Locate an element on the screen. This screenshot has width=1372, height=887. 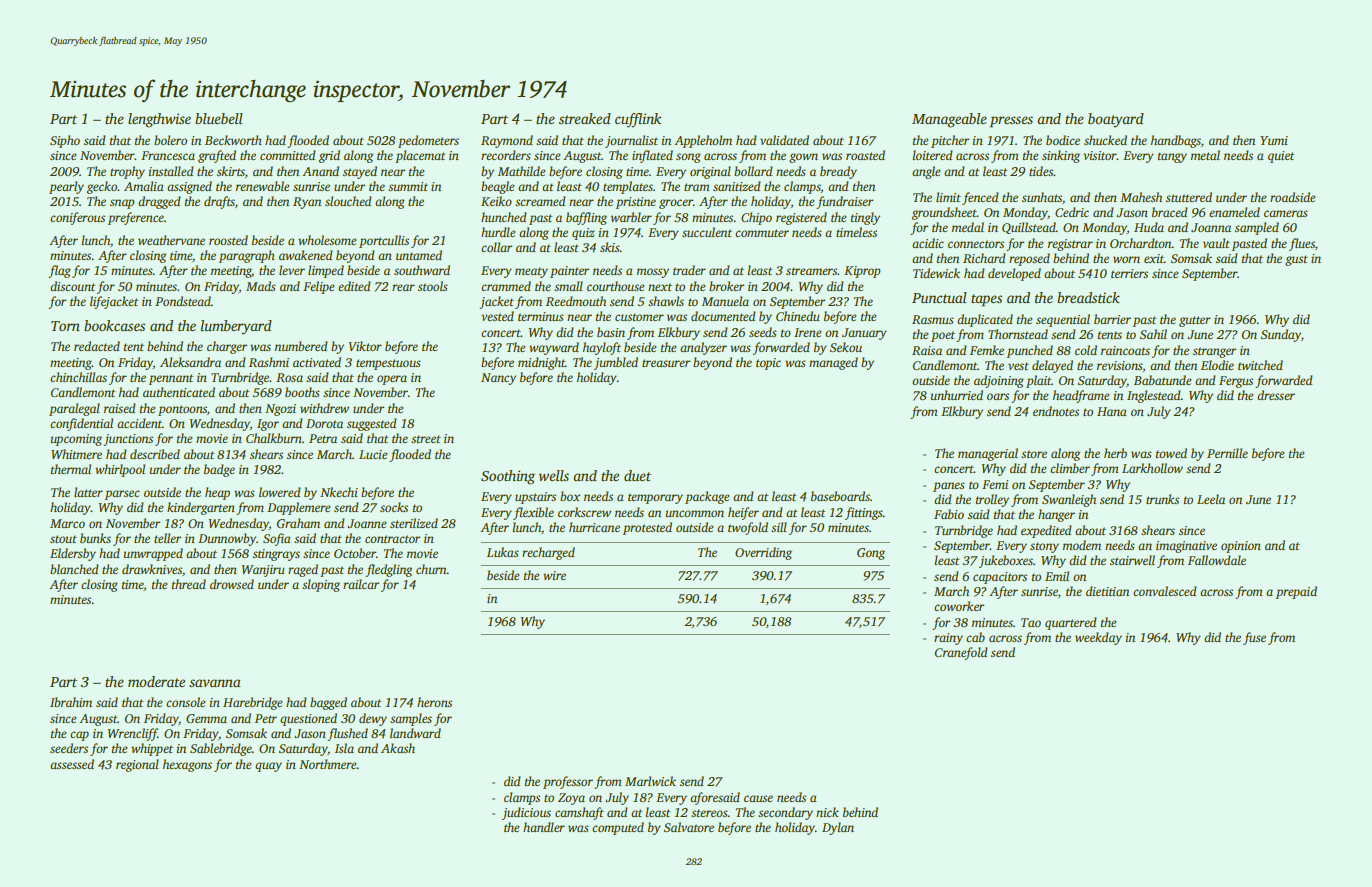
boatyard is located at coordinates (1116, 120).
